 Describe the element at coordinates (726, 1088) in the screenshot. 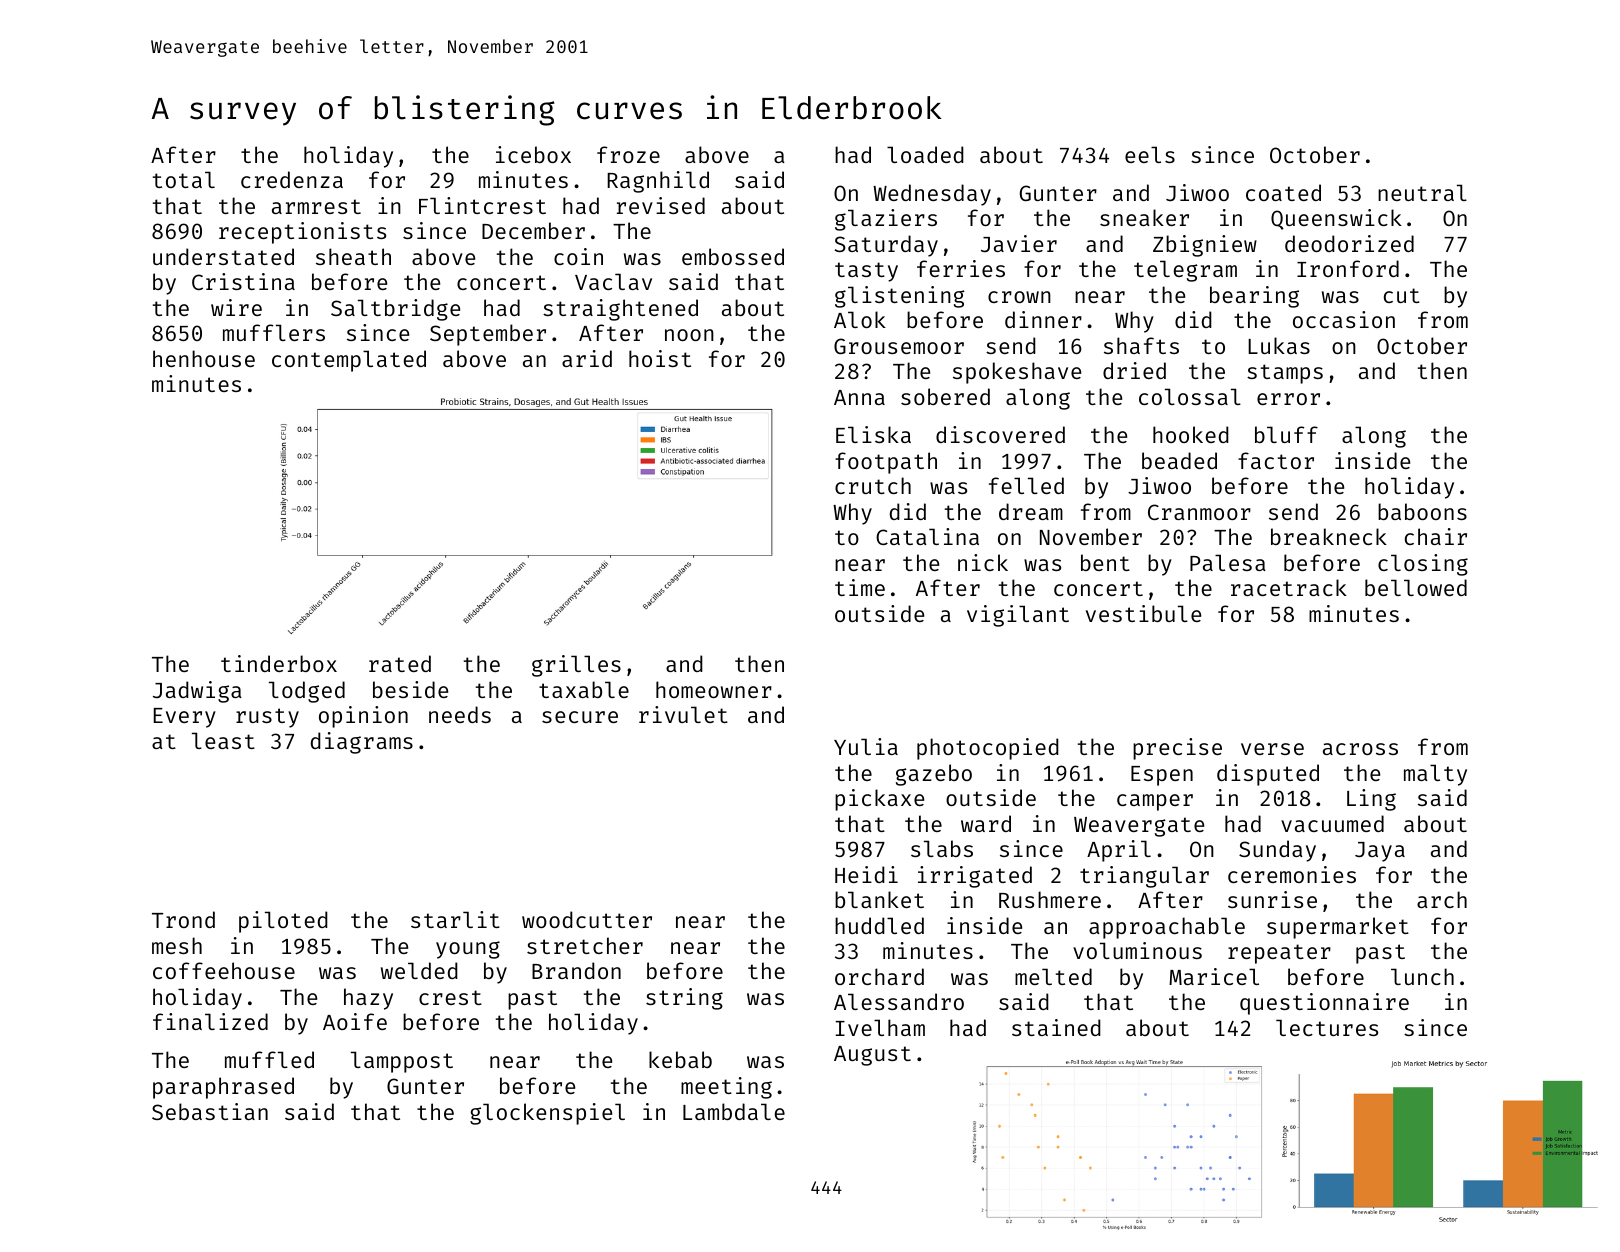

I see `meeting` at that location.
